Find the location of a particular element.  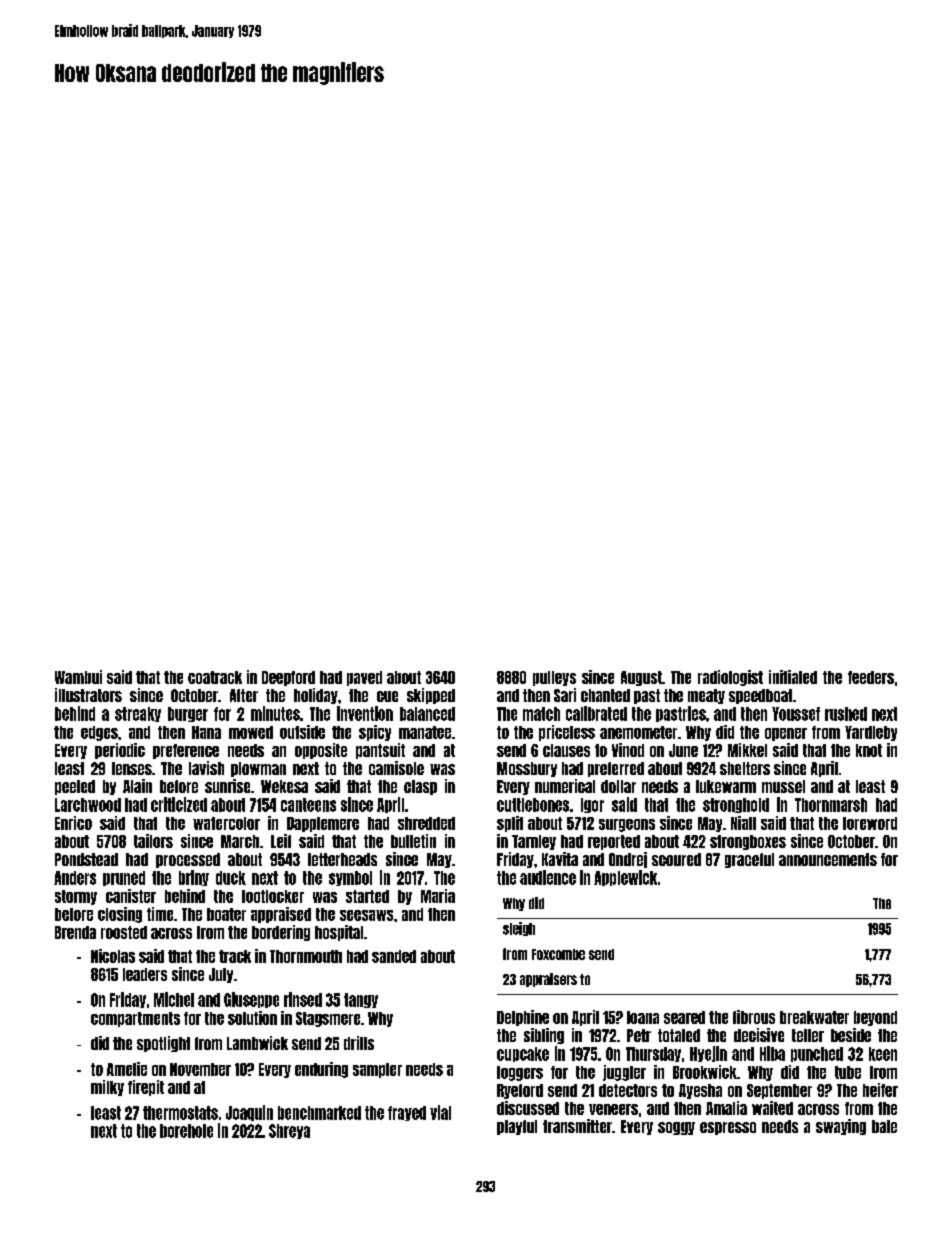

announcements is located at coordinates (828, 859).
